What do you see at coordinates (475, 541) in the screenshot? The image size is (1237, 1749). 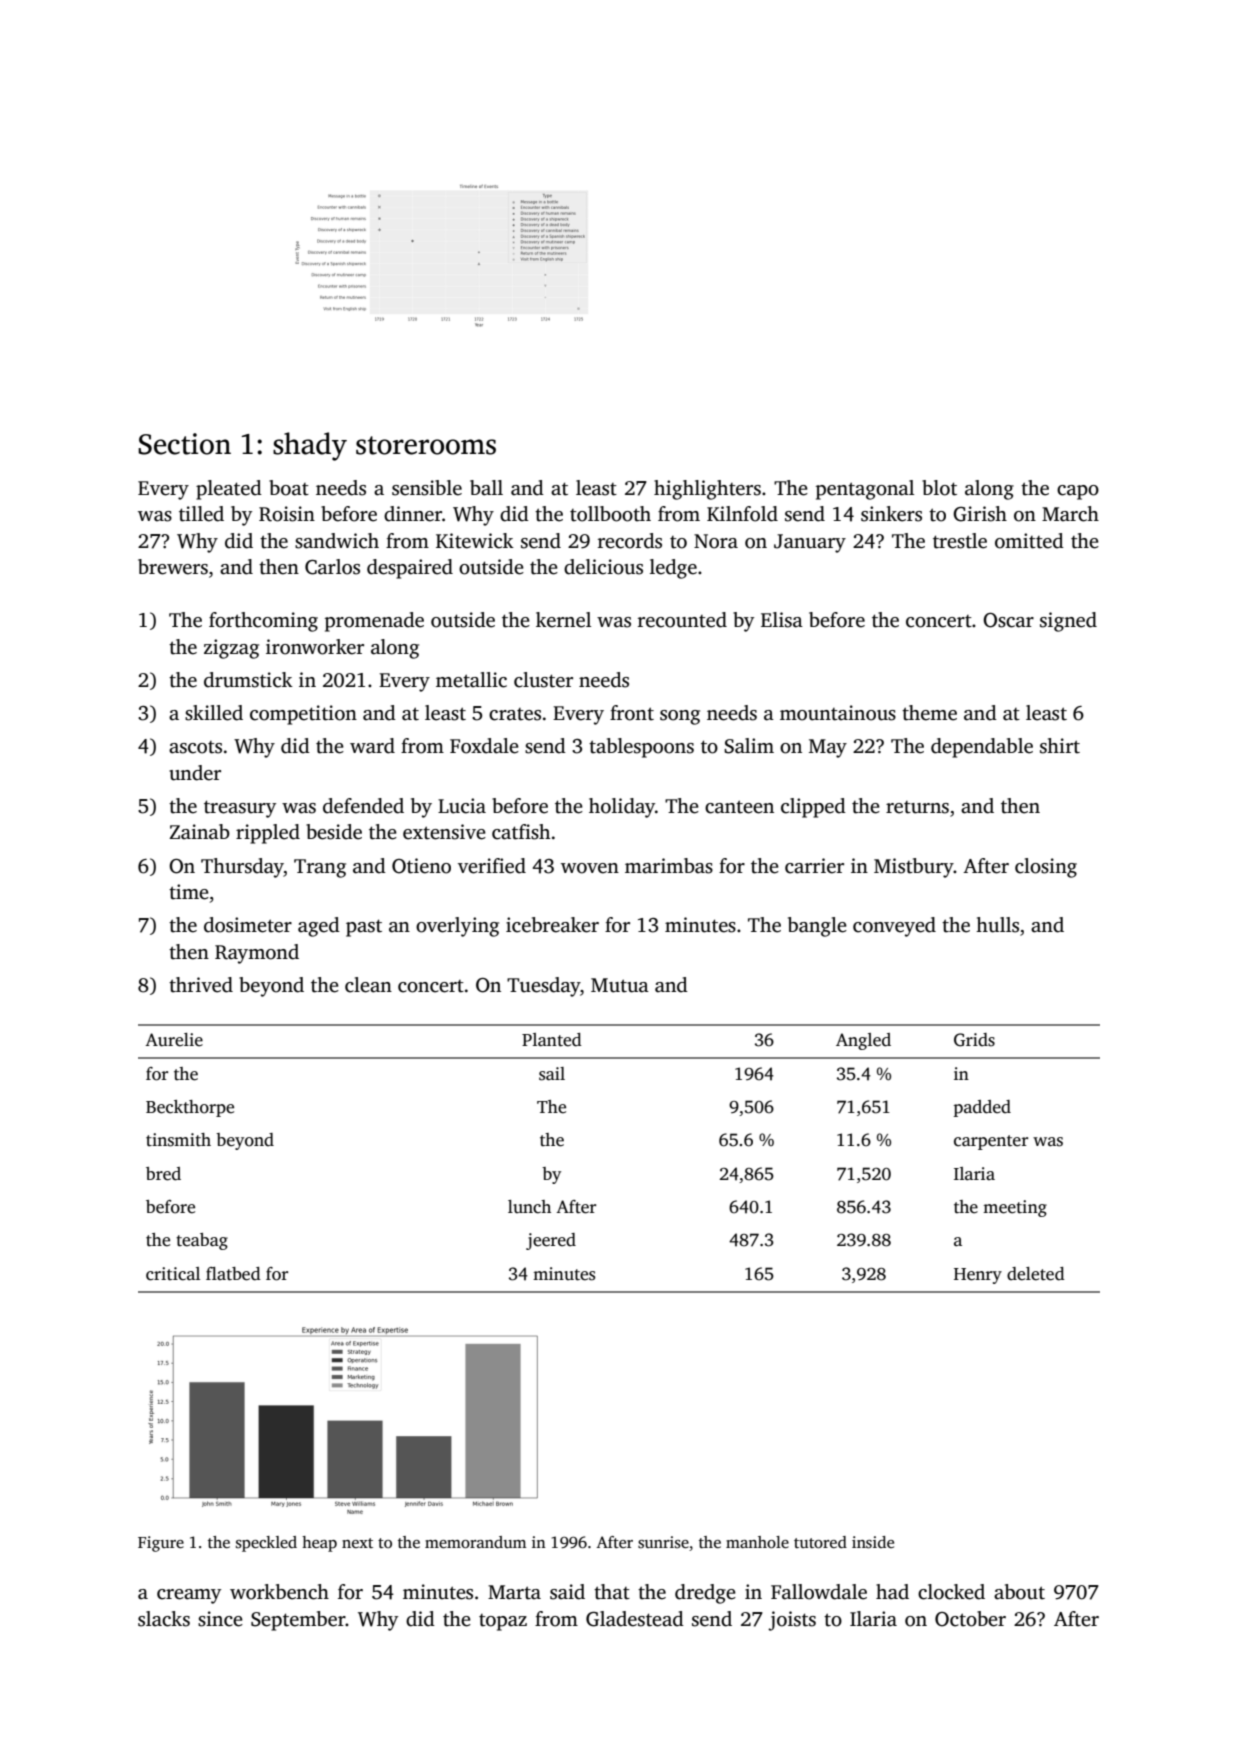 I see `Kitewick` at bounding box center [475, 541].
